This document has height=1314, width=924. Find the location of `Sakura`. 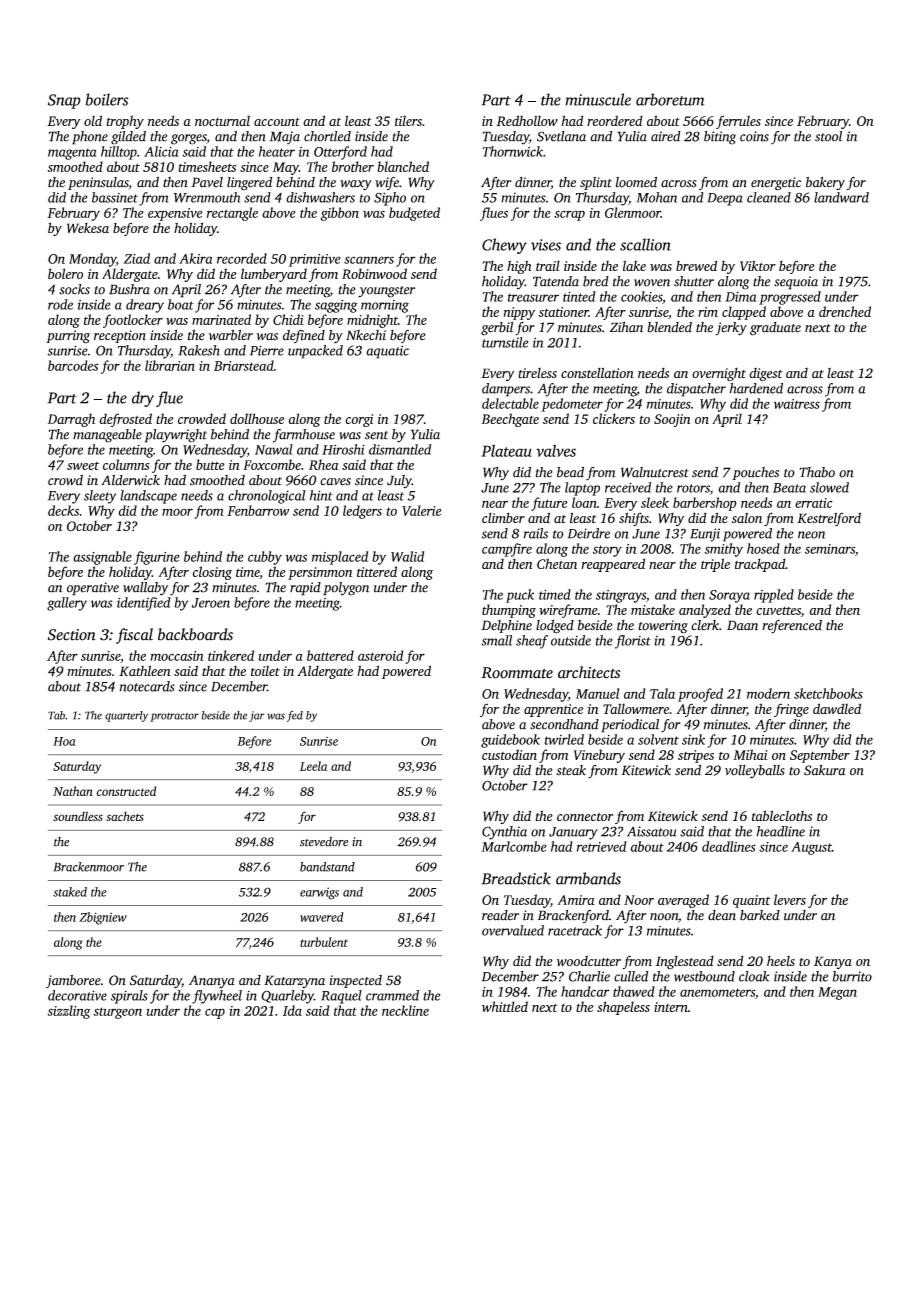

Sakura is located at coordinates (824, 770).
